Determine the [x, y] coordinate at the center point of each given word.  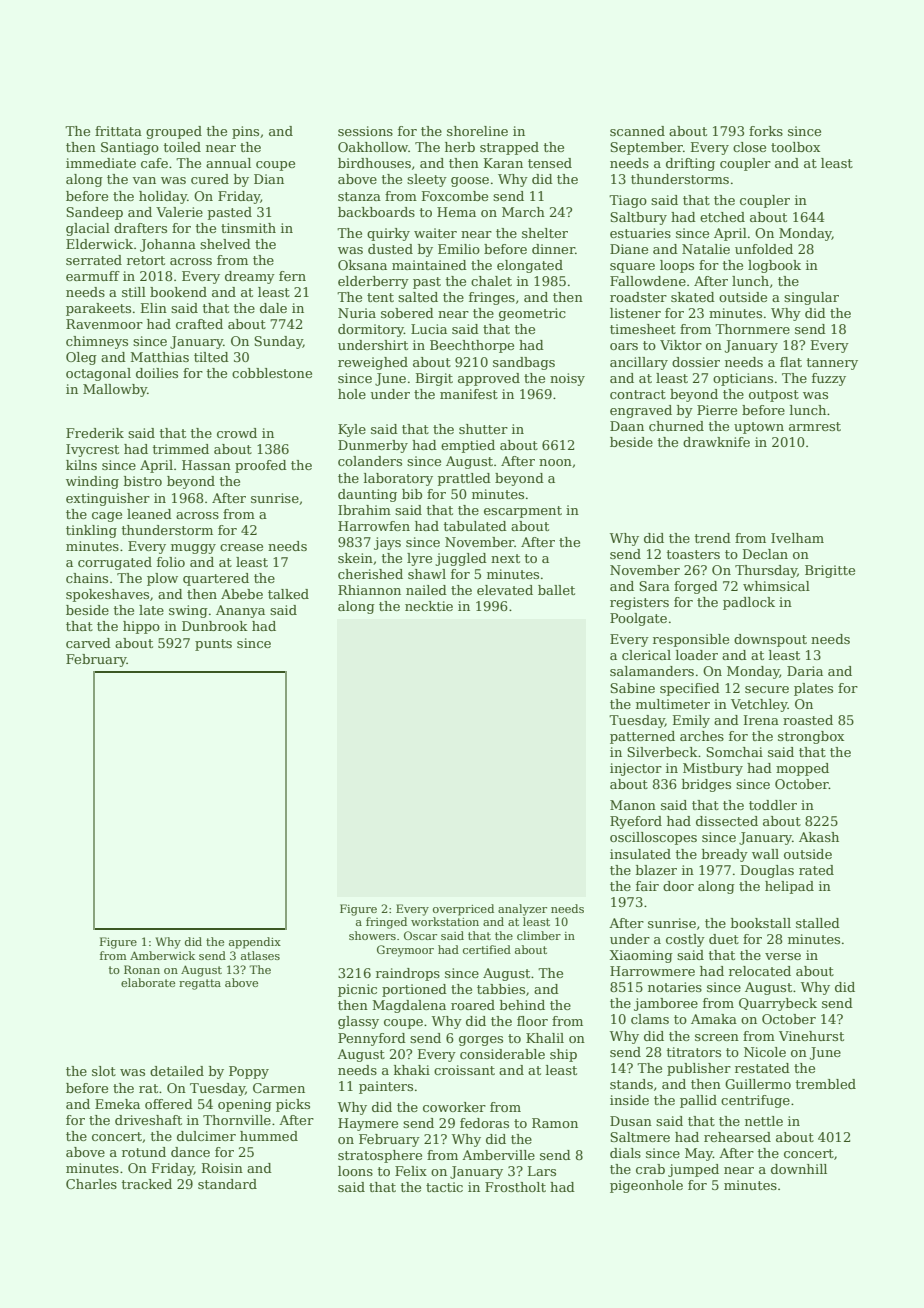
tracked [147, 1184]
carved [88, 643]
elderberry [373, 282]
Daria [805, 671]
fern [292, 276]
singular [811, 298]
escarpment [523, 512]
